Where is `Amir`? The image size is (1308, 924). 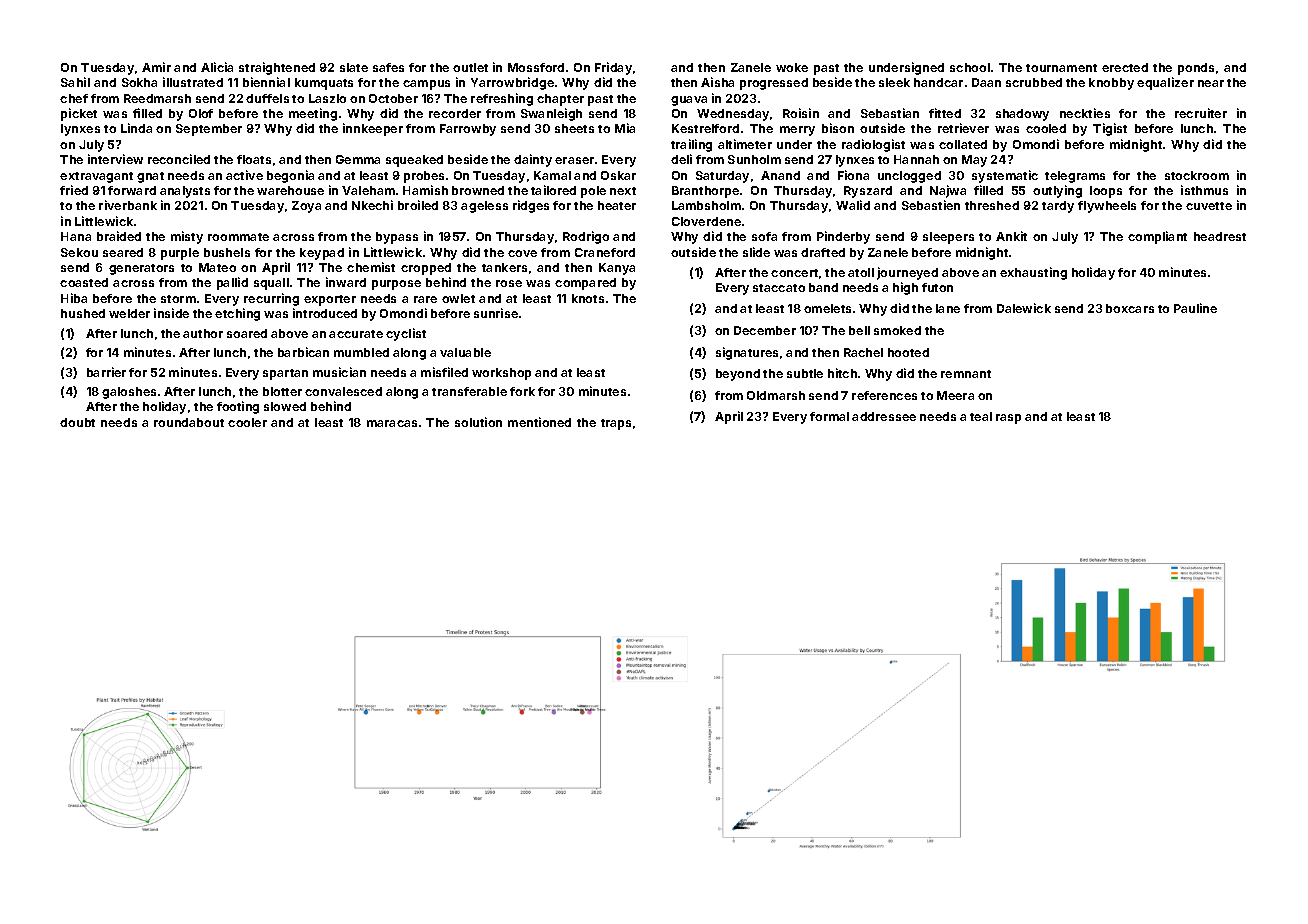
Amir is located at coordinates (156, 67).
